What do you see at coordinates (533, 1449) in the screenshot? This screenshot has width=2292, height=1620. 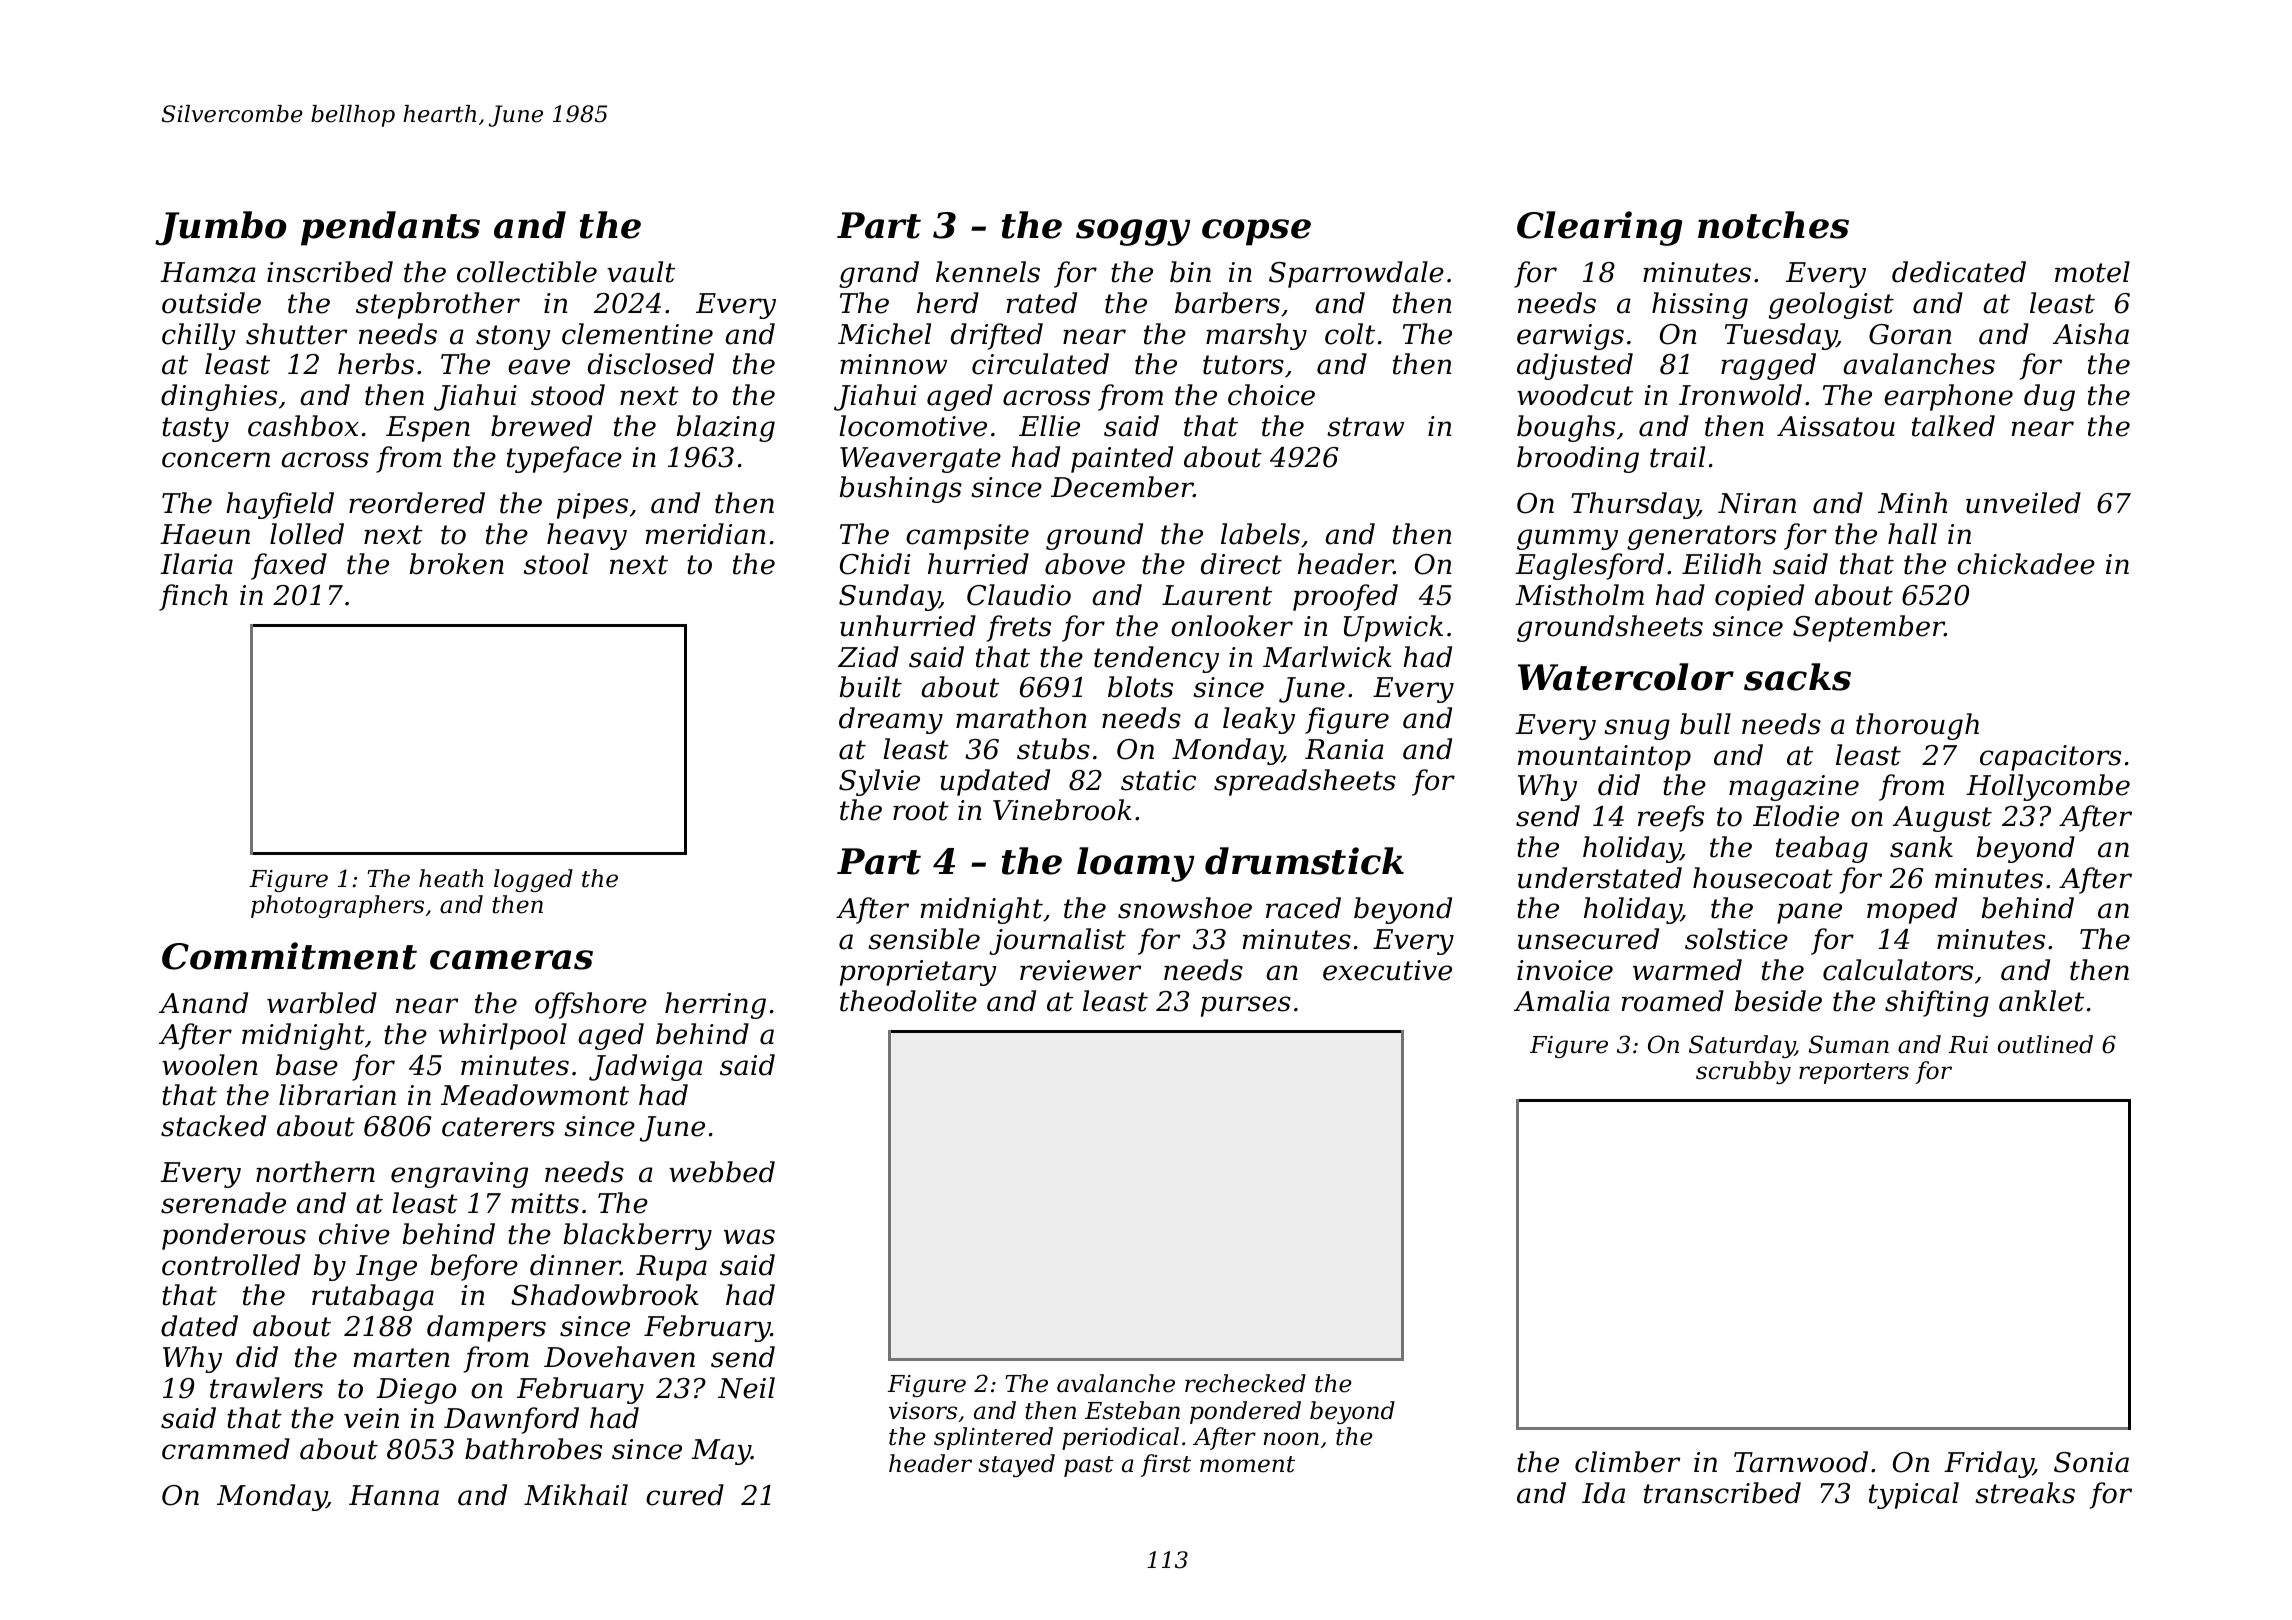 I see `bathrobes` at bounding box center [533, 1449].
